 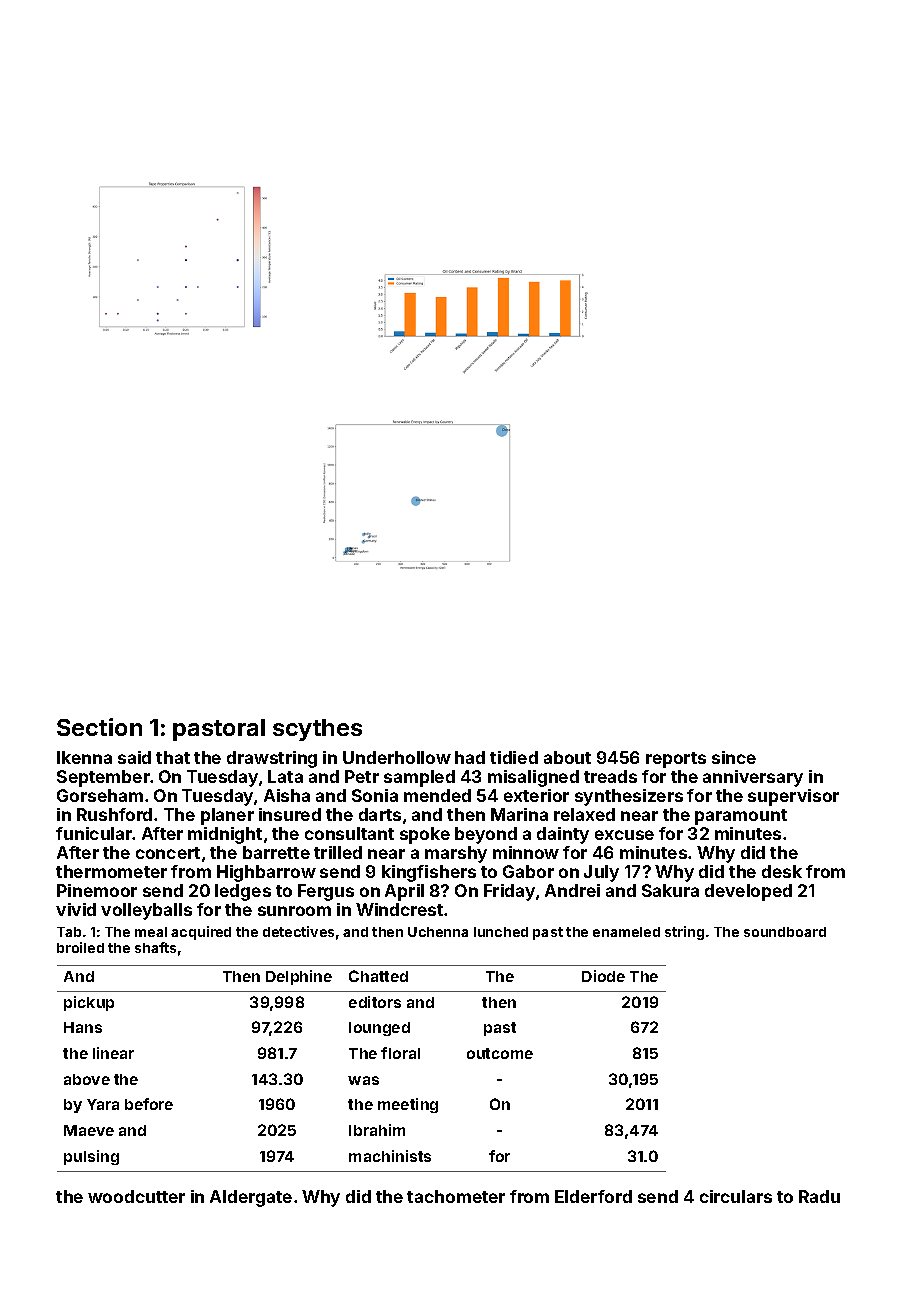 What do you see at coordinates (572, 890) in the screenshot?
I see `Andrei` at bounding box center [572, 890].
